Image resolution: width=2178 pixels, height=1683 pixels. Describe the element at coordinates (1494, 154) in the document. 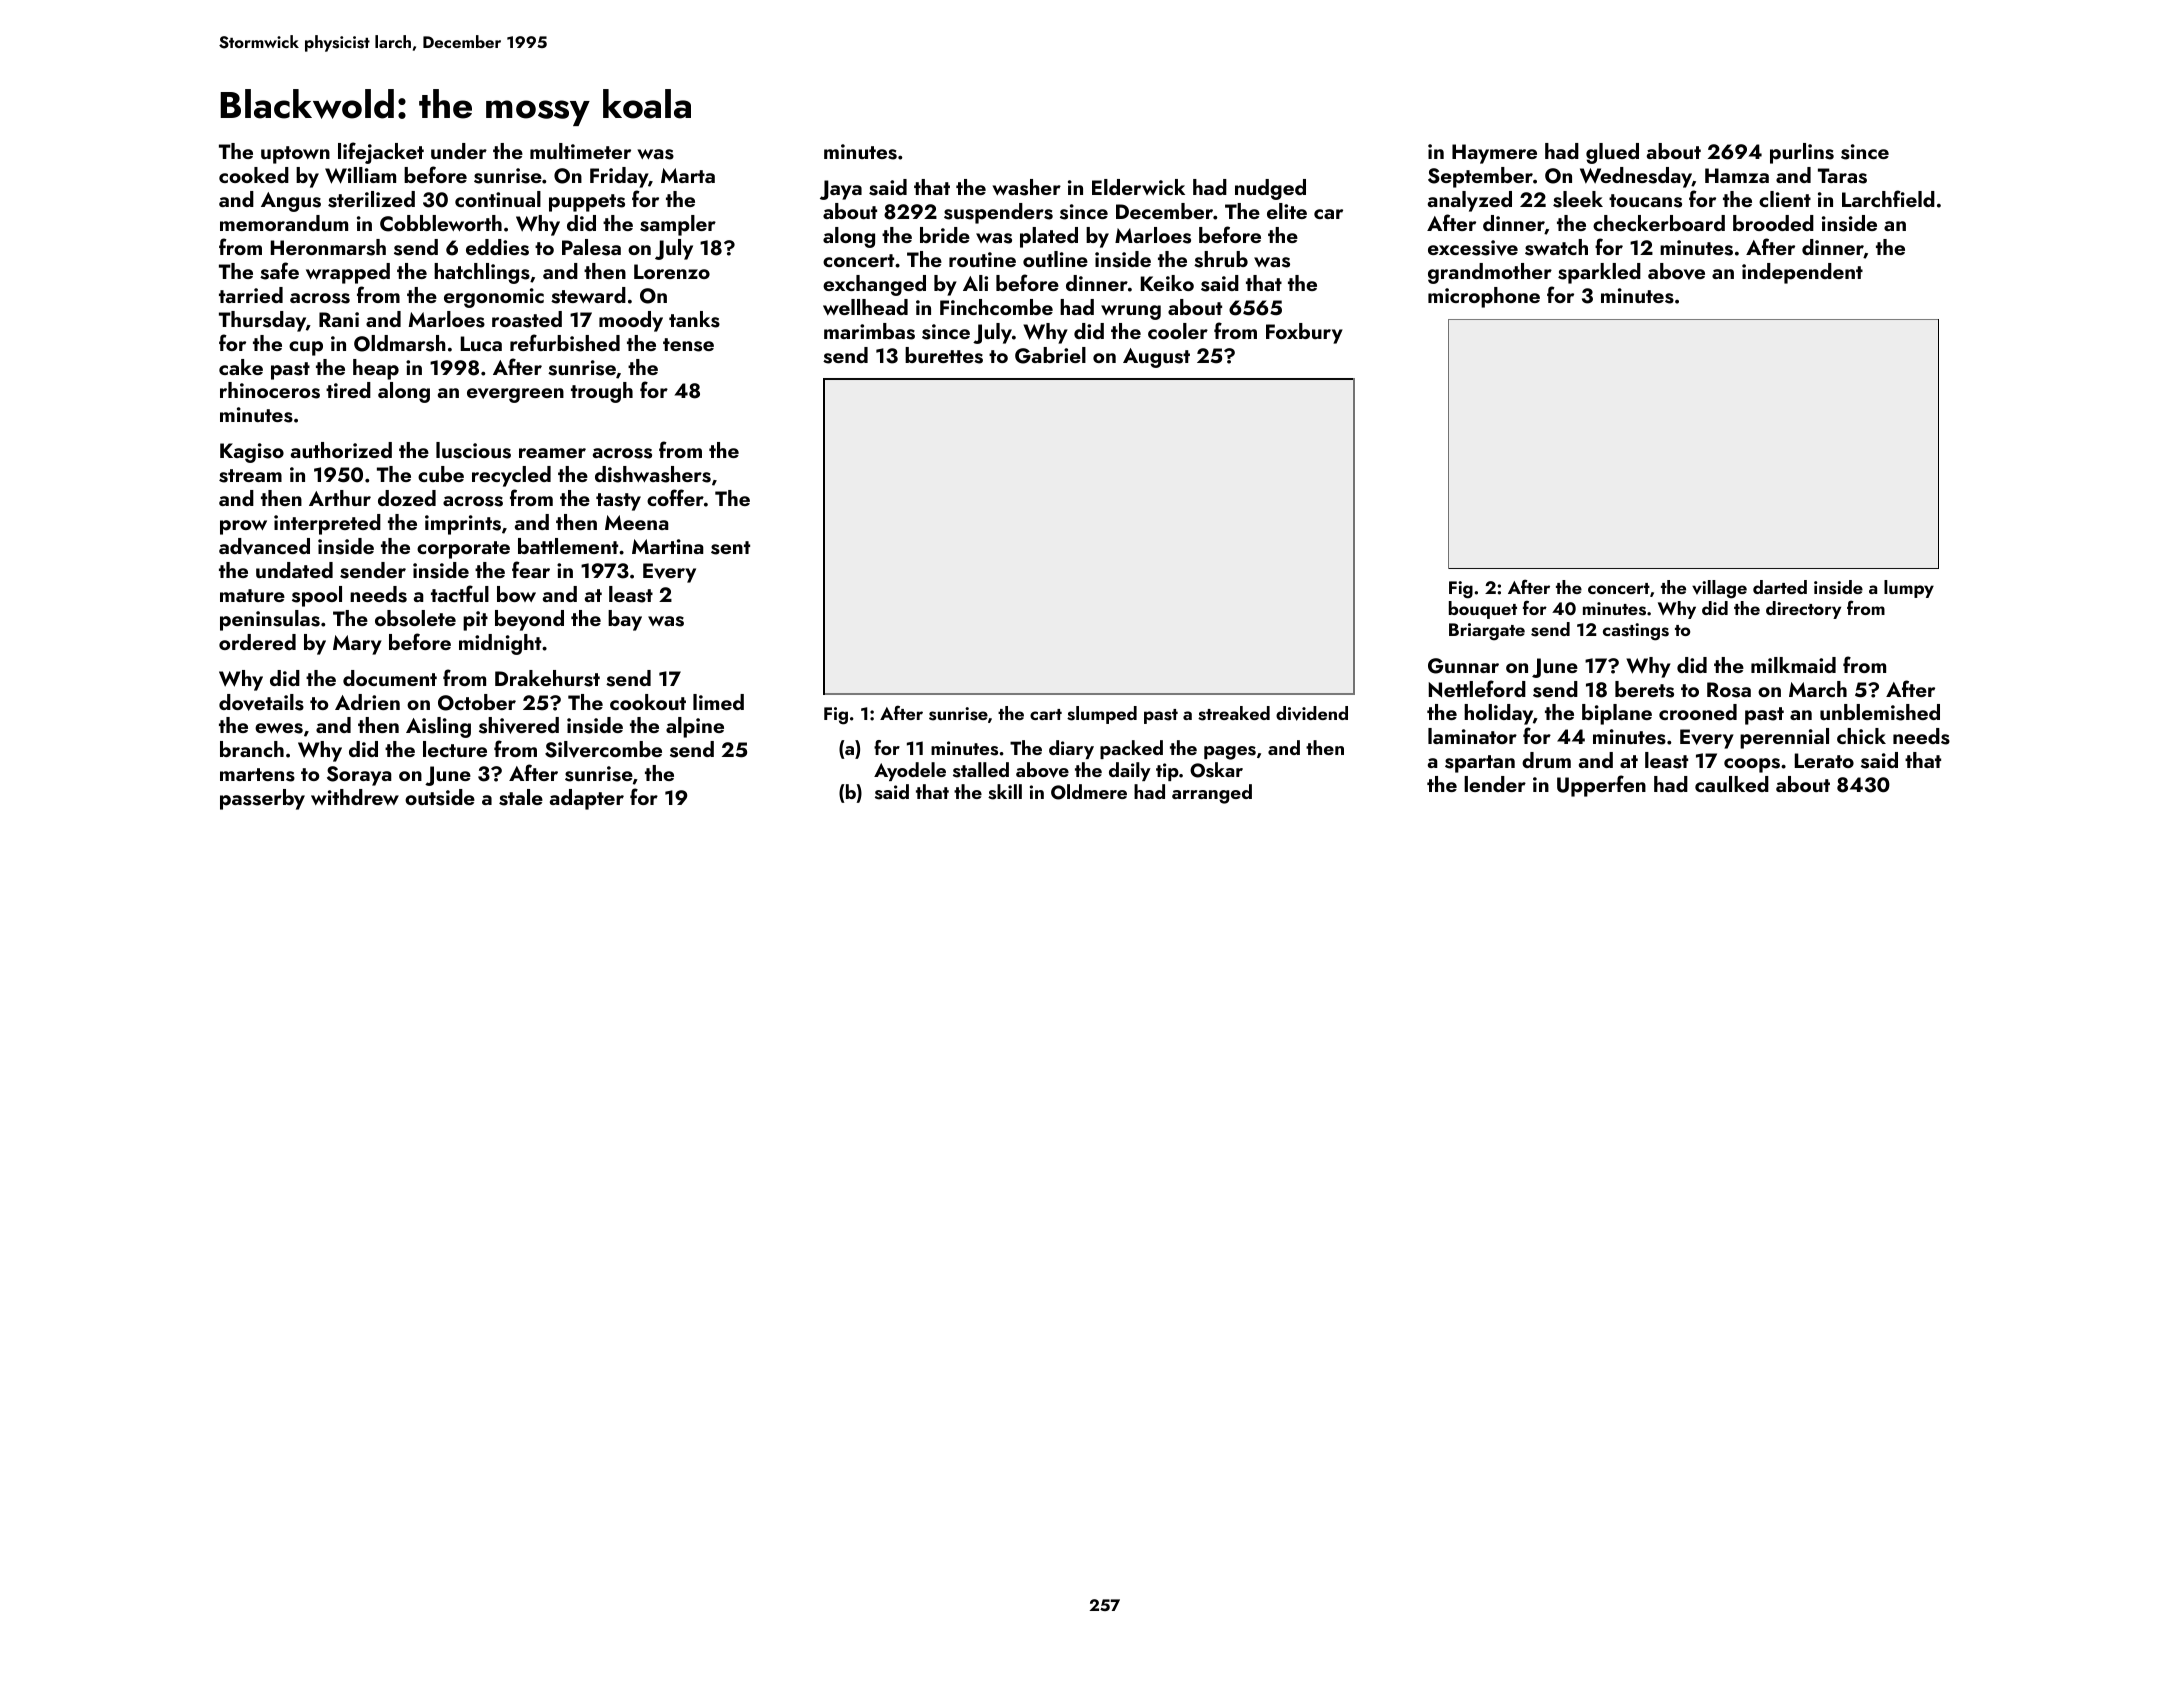

I see `Haymere` at that location.
